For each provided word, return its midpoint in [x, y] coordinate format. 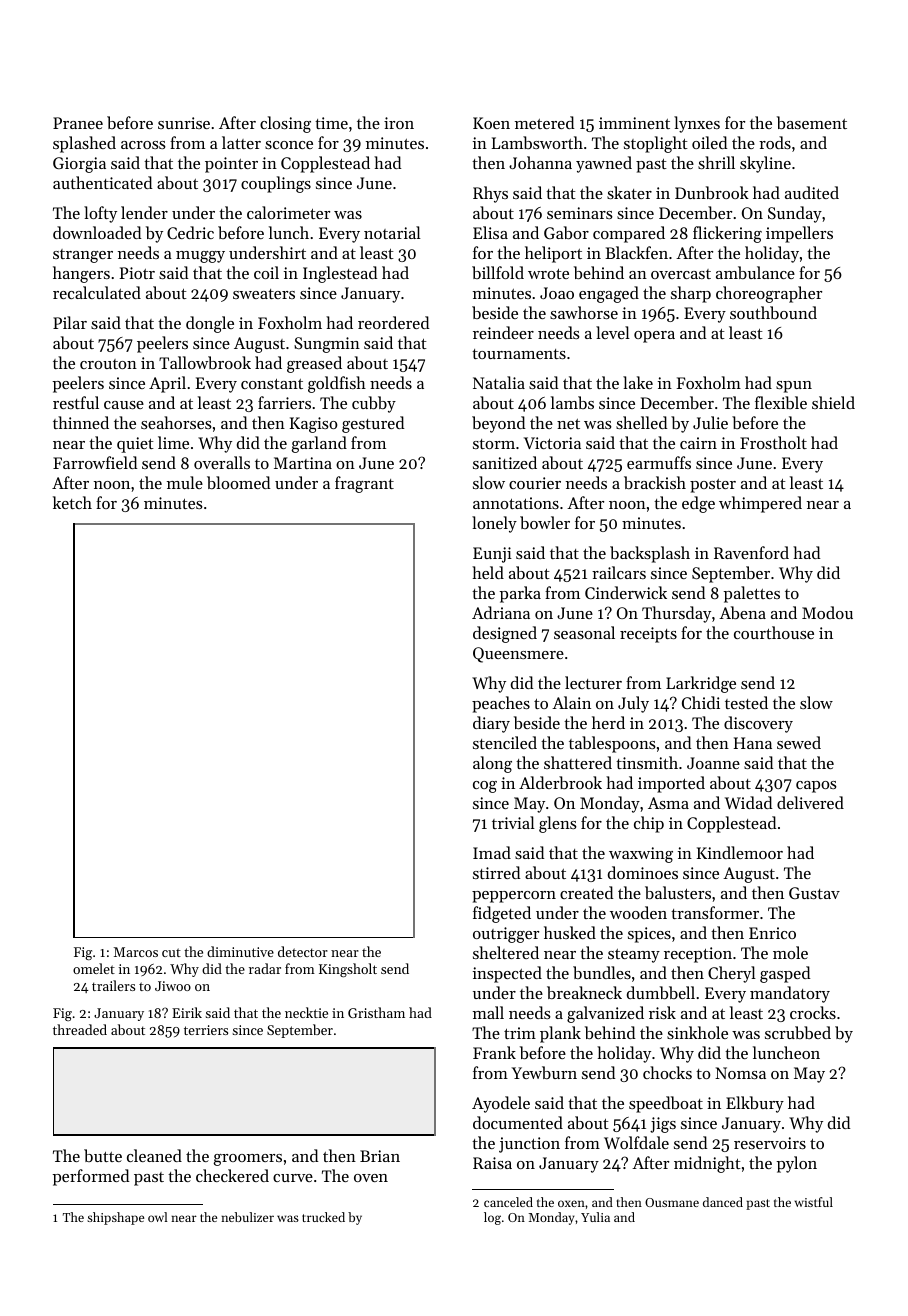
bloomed [238, 482]
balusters [678, 892]
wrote [548, 274]
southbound [773, 312]
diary [491, 724]
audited [812, 192]
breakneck [584, 992]
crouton [108, 364]
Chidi [701, 702]
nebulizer [247, 1217]
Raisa [492, 1163]
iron [399, 123]
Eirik [187, 1012]
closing [285, 124]
